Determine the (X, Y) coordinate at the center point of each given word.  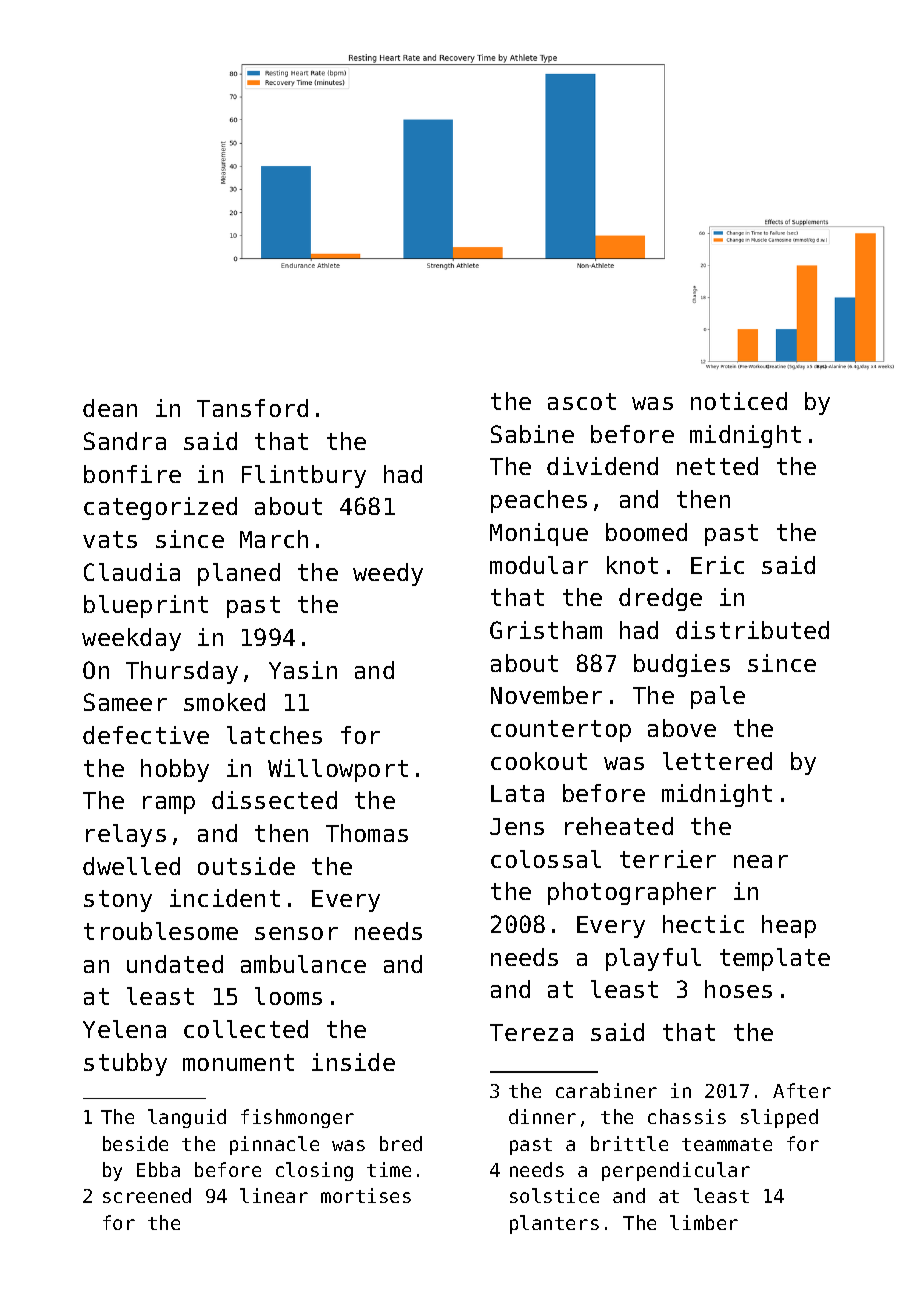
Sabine (532, 434)
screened (147, 1195)
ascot (582, 401)
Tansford (252, 408)
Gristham (546, 630)
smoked (224, 702)
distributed (752, 630)
